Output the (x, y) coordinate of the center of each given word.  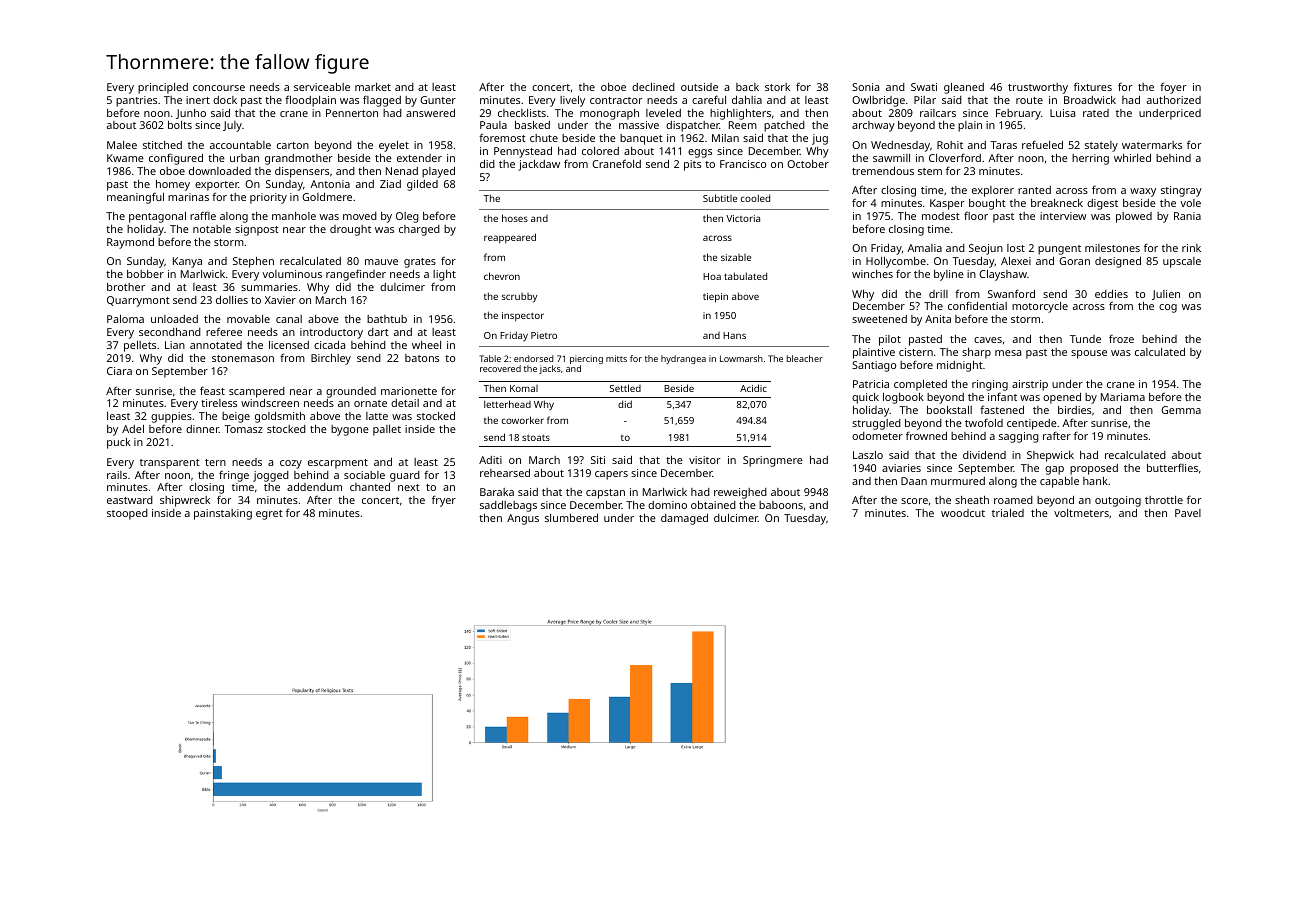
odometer (877, 436)
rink (1191, 248)
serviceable (322, 87)
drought (350, 230)
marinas (188, 197)
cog (1168, 308)
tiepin (715, 298)
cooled (755, 198)
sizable (736, 257)
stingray (1181, 191)
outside (699, 87)
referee (224, 331)
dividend (984, 455)
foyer (1173, 88)
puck (119, 443)
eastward (130, 500)
